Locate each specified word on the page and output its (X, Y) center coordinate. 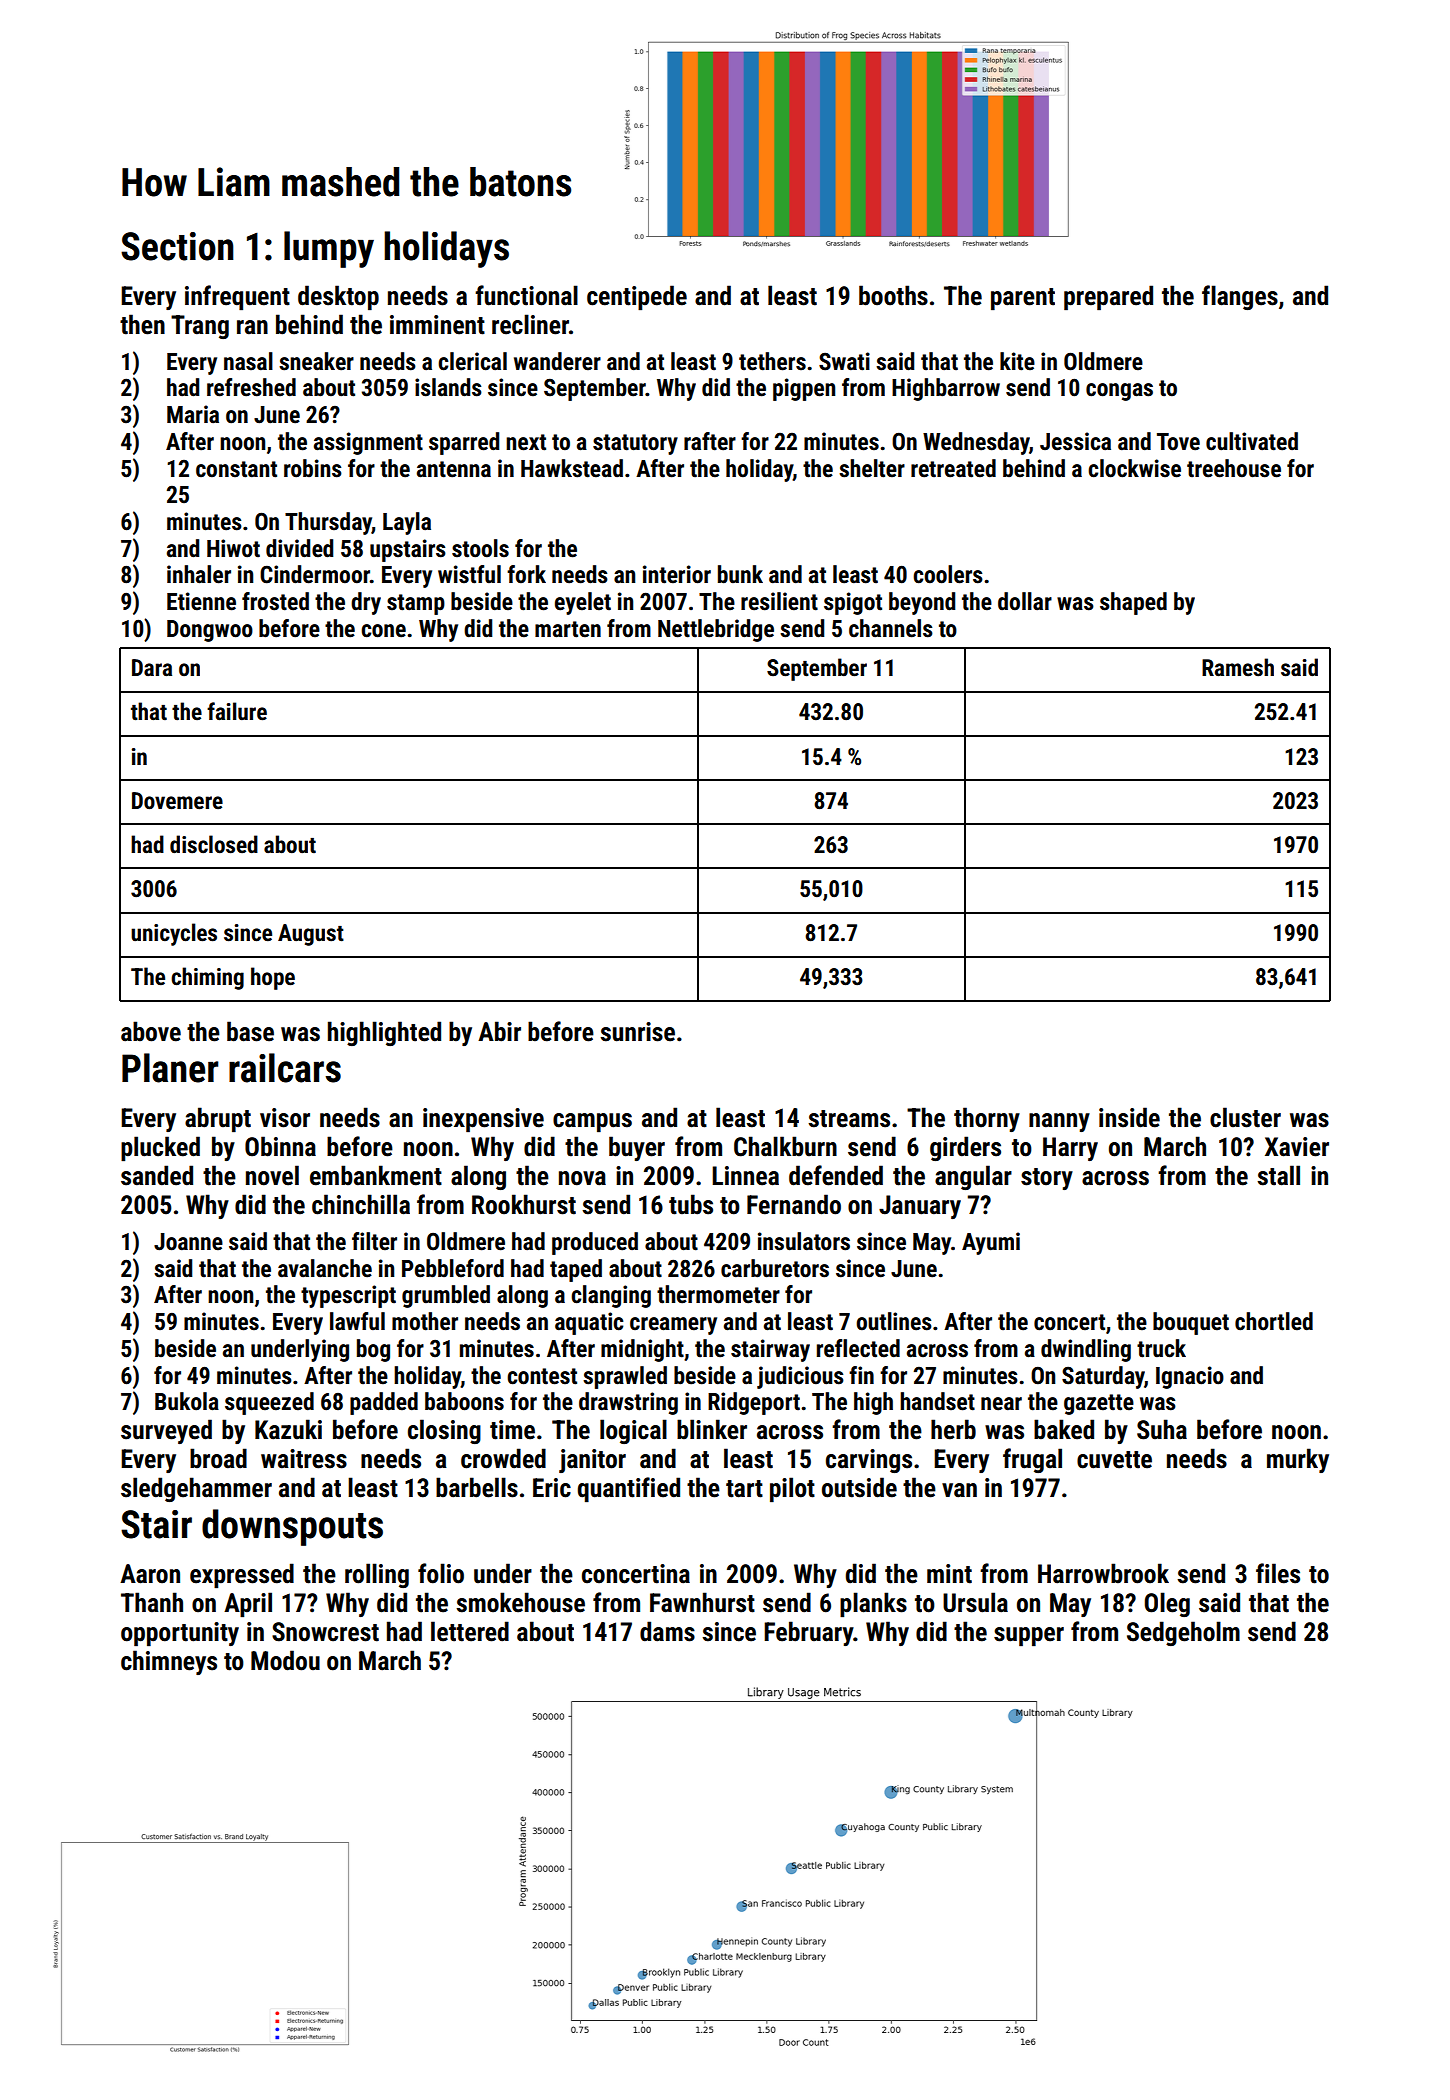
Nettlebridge (716, 630)
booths (893, 295)
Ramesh (1238, 667)
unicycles (174, 934)
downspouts (292, 1527)
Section (177, 246)
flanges (1240, 297)
